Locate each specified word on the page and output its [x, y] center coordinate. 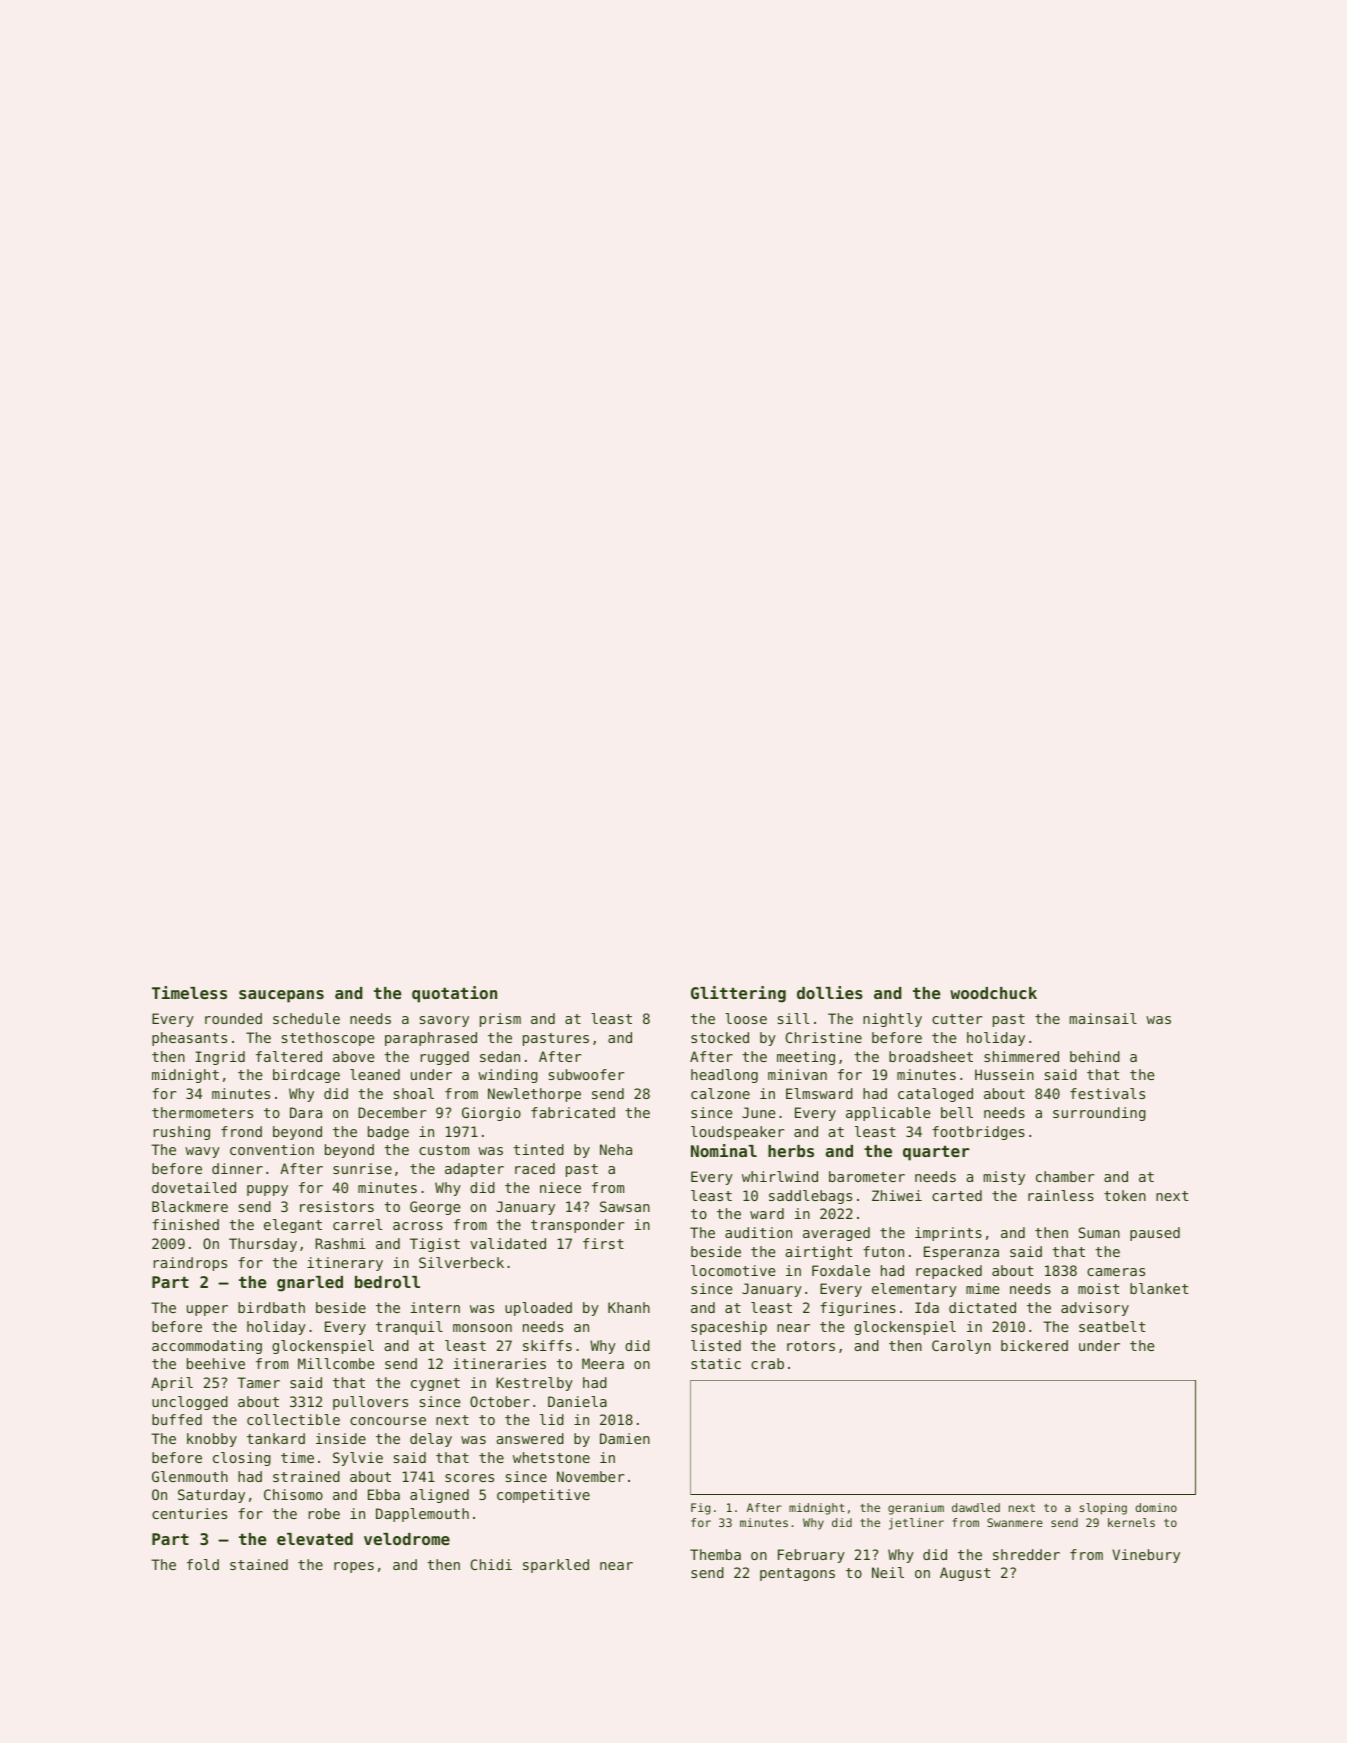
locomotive [733, 1270]
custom [444, 1150]
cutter [957, 1019]
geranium [916, 1509]
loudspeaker [737, 1133]
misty [1004, 1178]
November [590, 1476]
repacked [949, 1272]
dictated [982, 1307]
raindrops [190, 1264]
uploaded [538, 1309]
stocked [720, 1037]
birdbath [271, 1307]
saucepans [281, 996]
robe [324, 1513]
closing [242, 1459]
